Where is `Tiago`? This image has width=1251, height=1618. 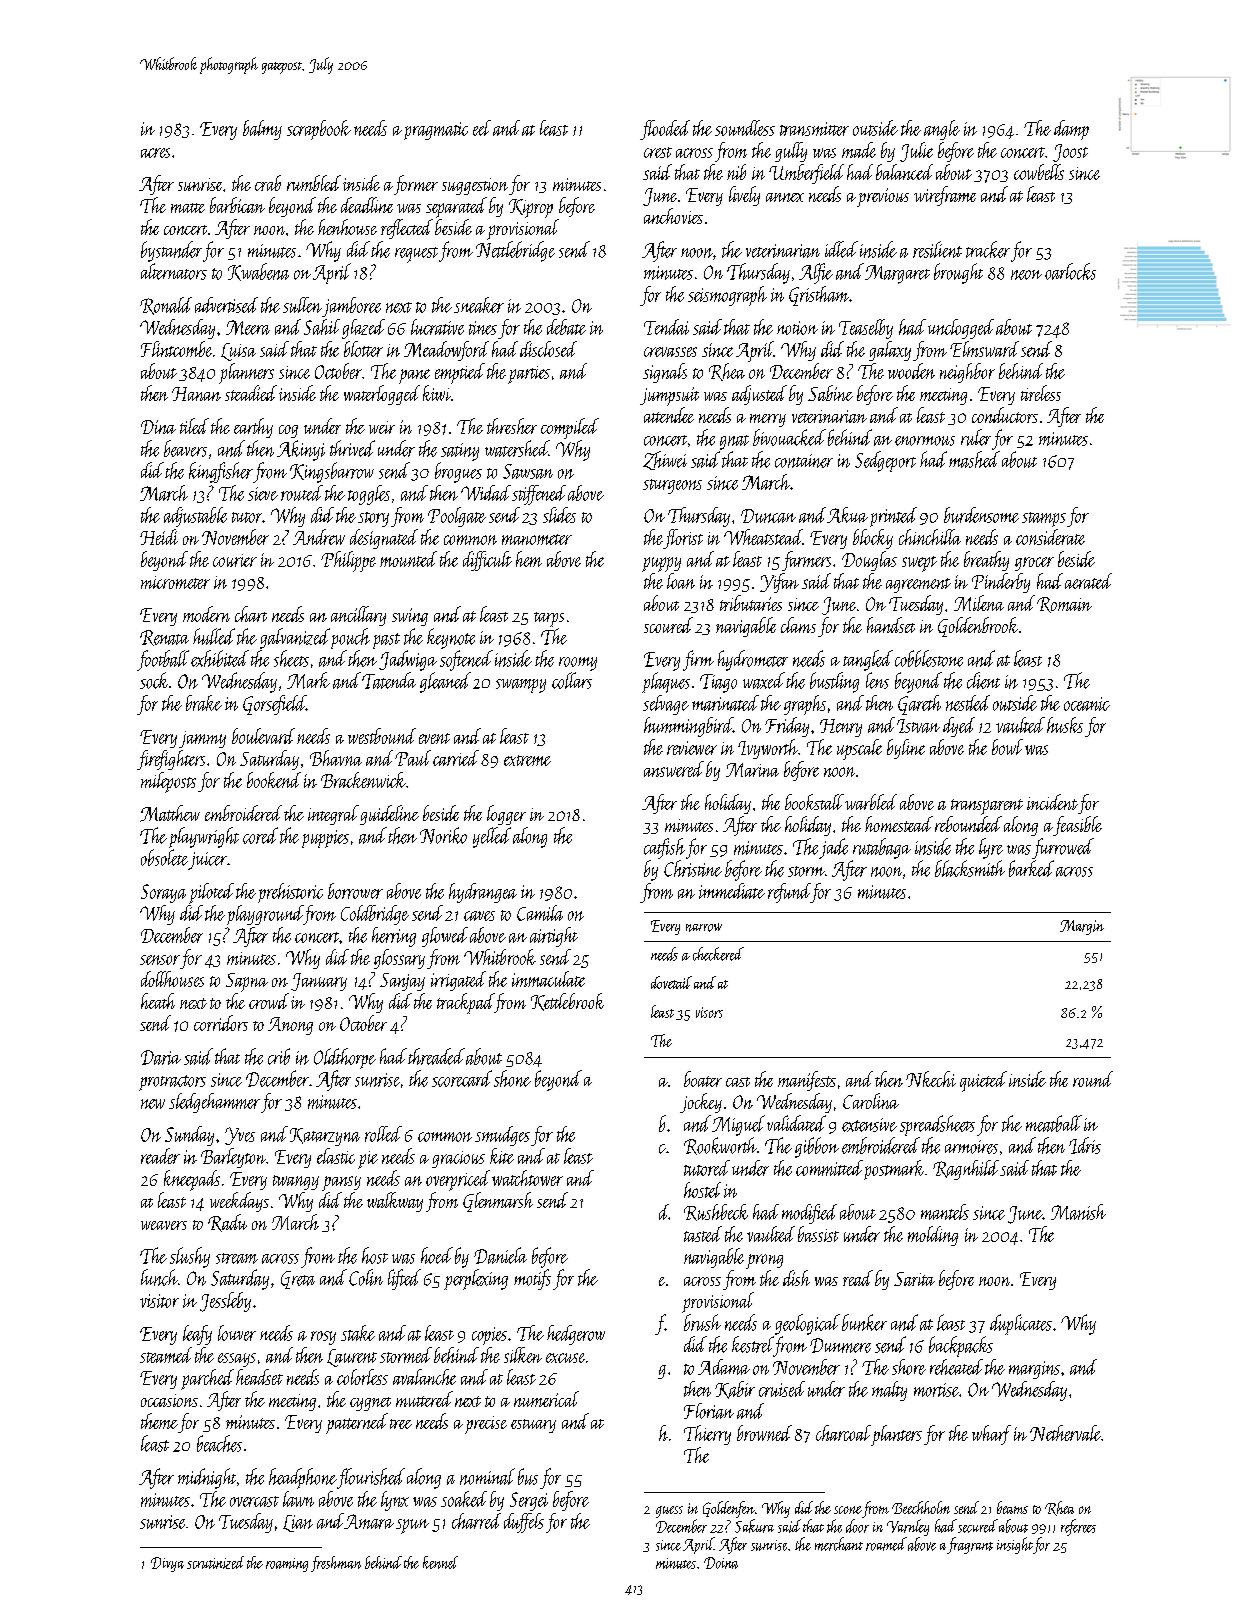
Tiago is located at coordinates (718, 683).
